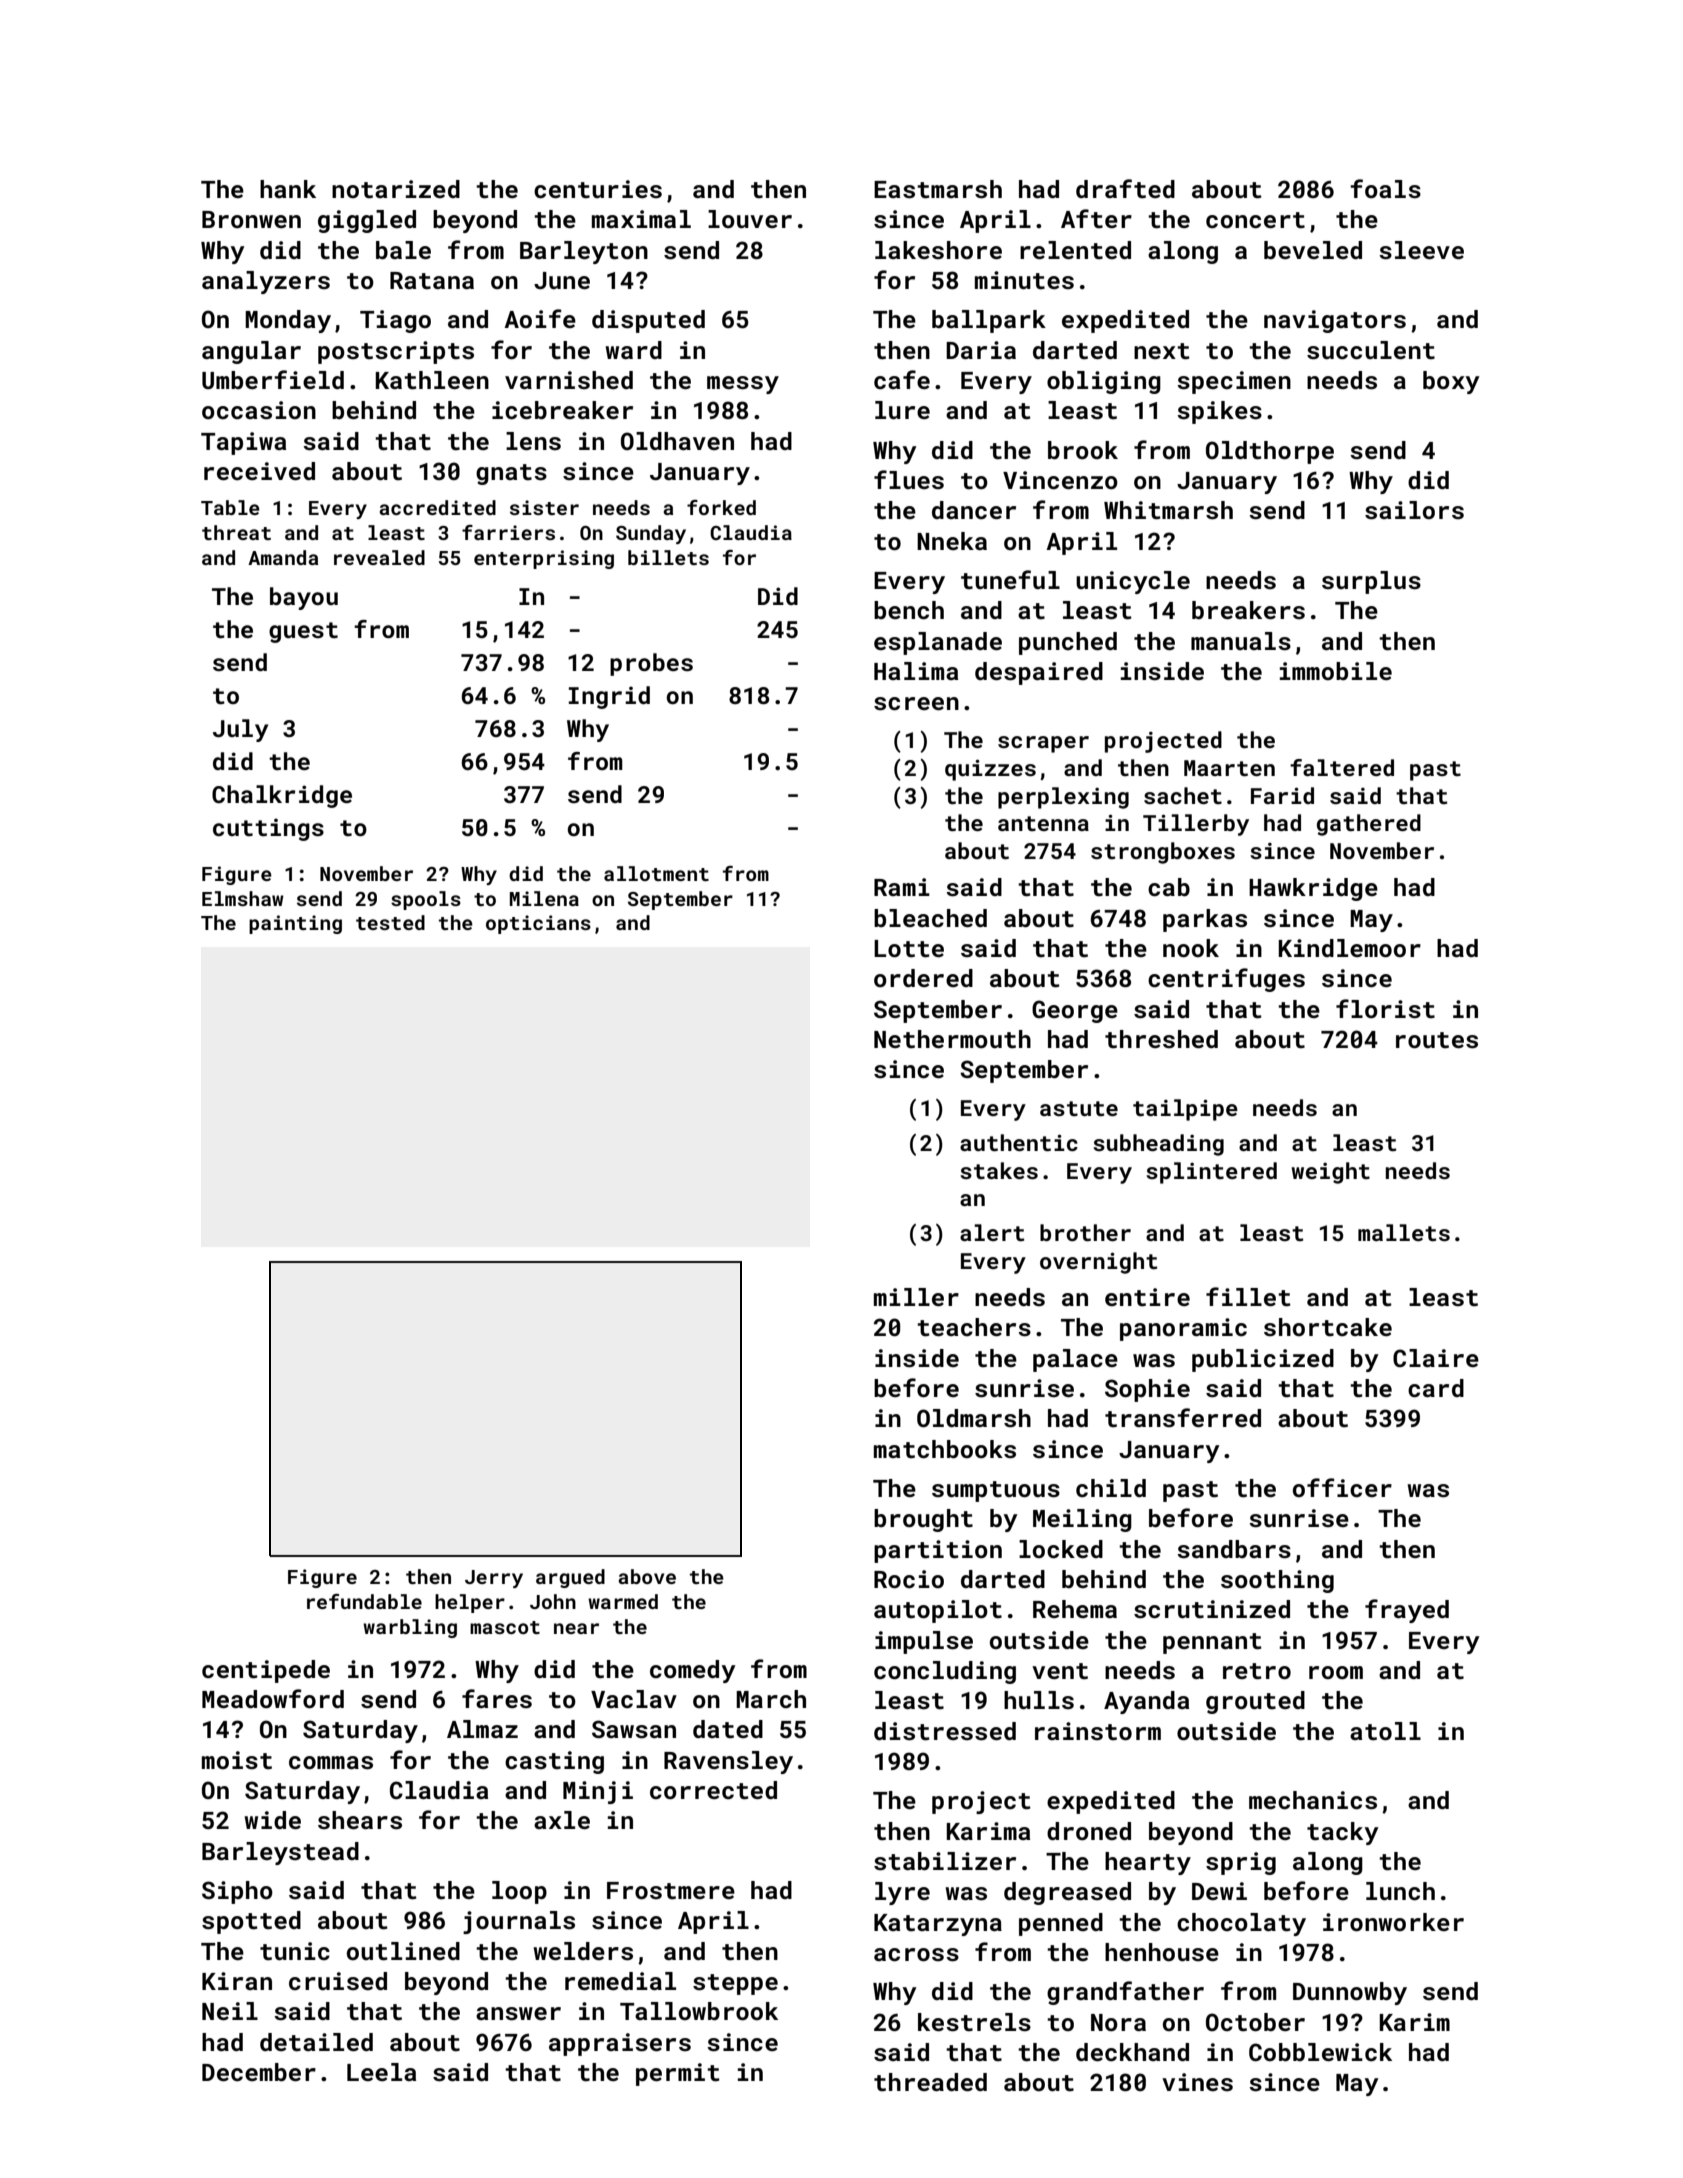 This document has height=2178, width=1683. I want to click on tested, so click(390, 922).
